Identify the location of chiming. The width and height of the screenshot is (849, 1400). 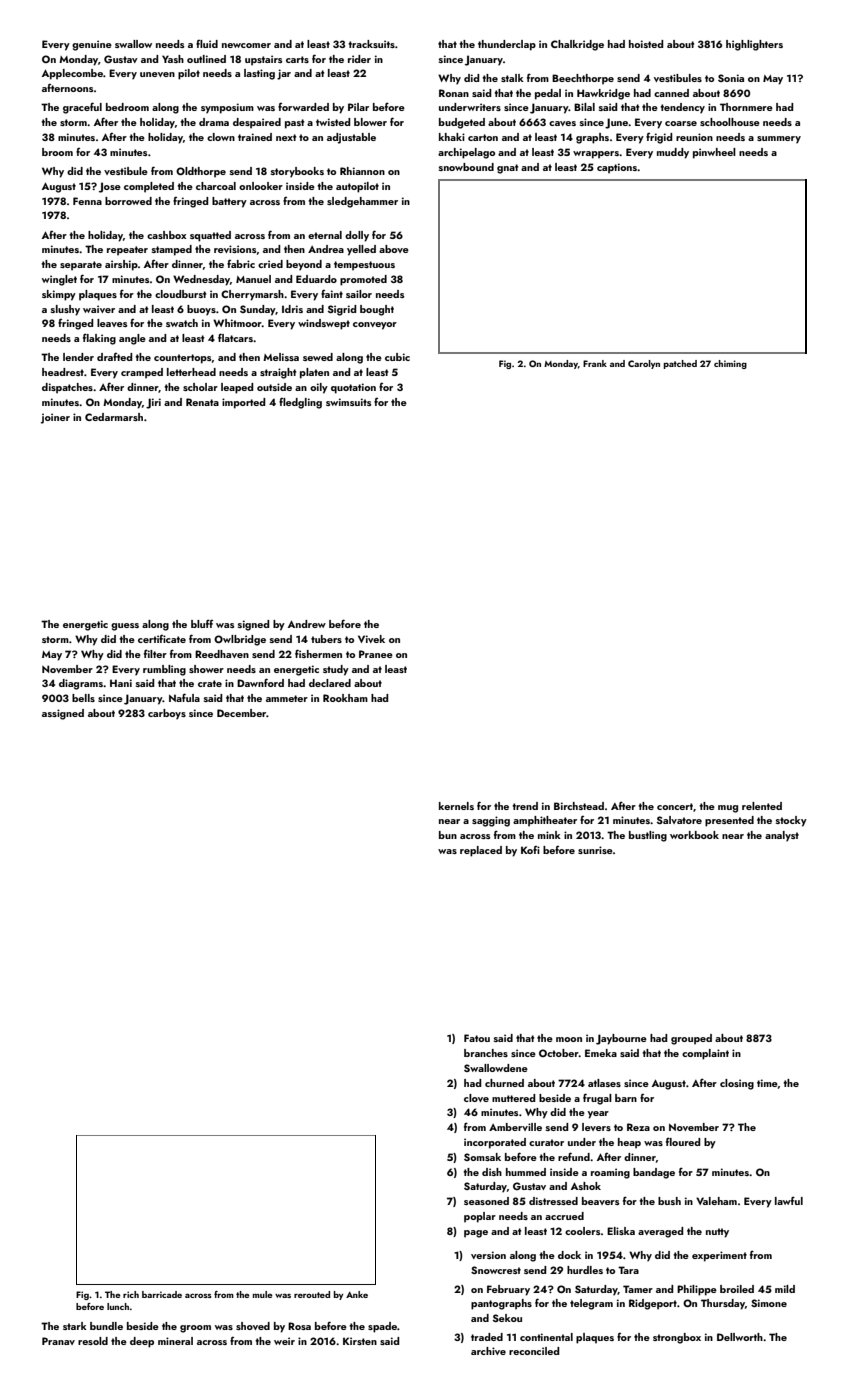
(730, 364).
